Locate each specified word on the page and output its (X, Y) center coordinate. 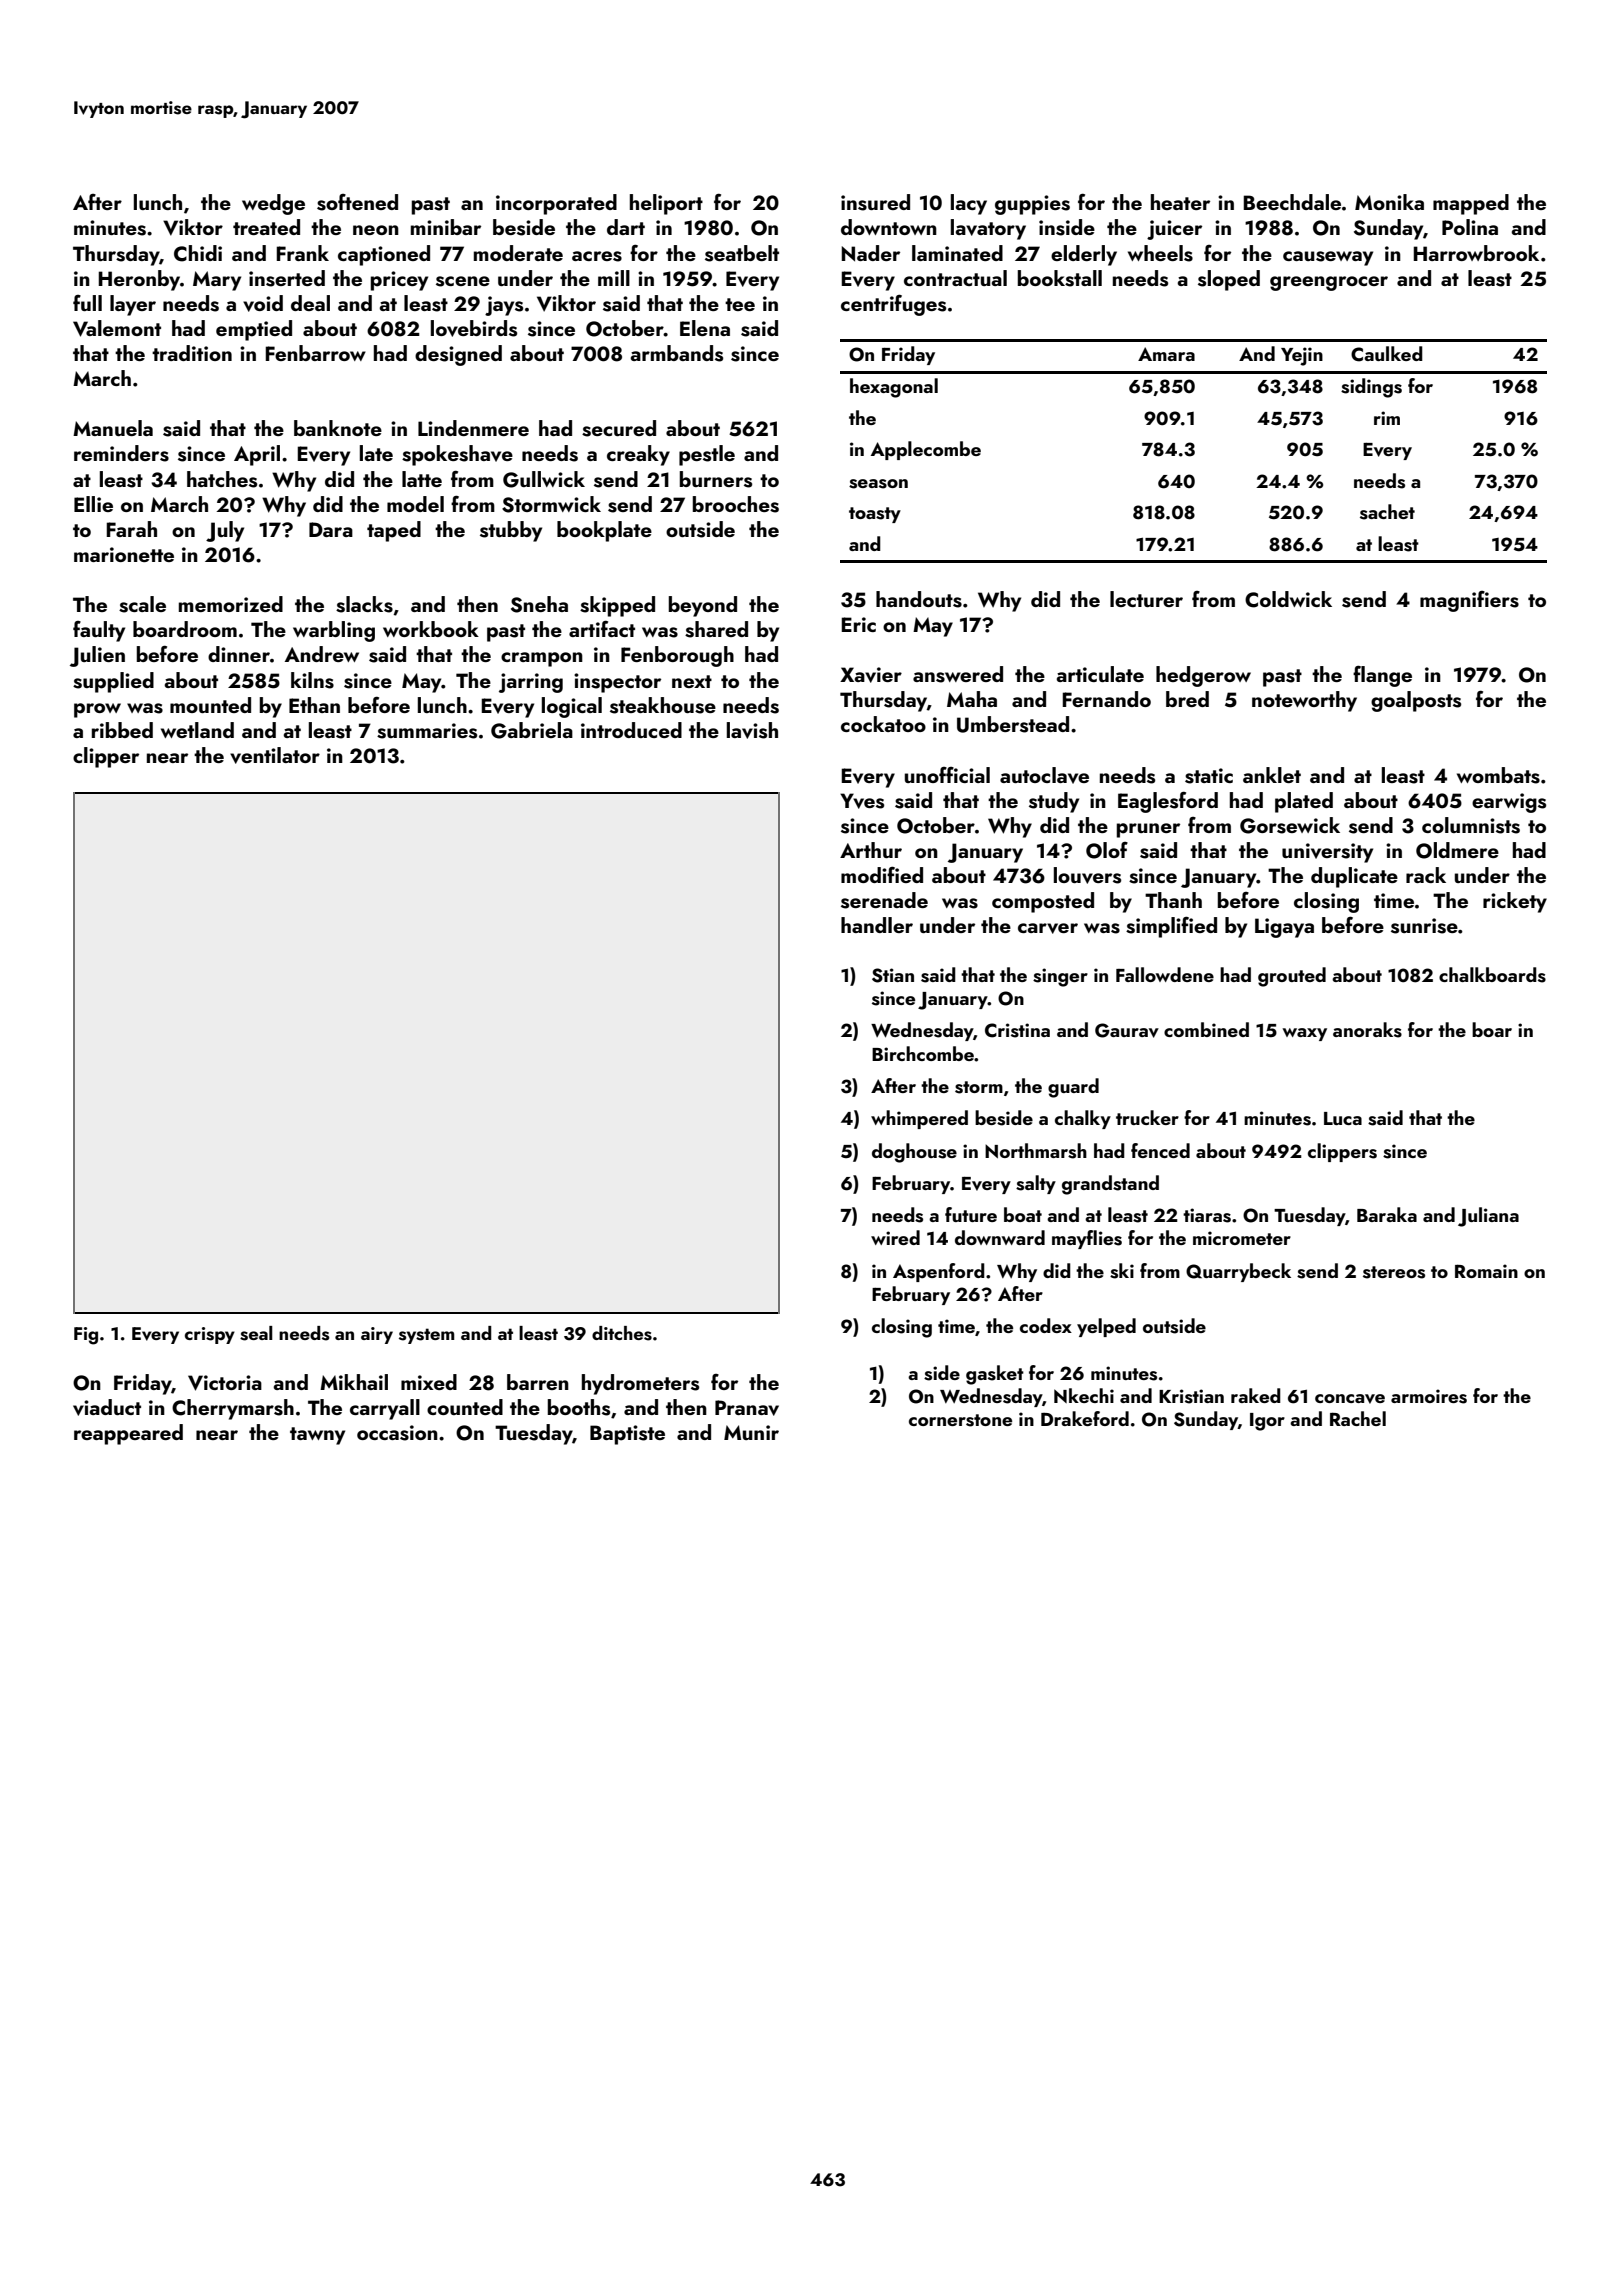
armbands (676, 353)
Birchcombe (923, 1053)
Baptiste (627, 1435)
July (225, 531)
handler (877, 925)
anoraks (1367, 1030)
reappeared (128, 1434)
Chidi (198, 253)
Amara (1166, 354)
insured (875, 202)
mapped (1471, 204)
